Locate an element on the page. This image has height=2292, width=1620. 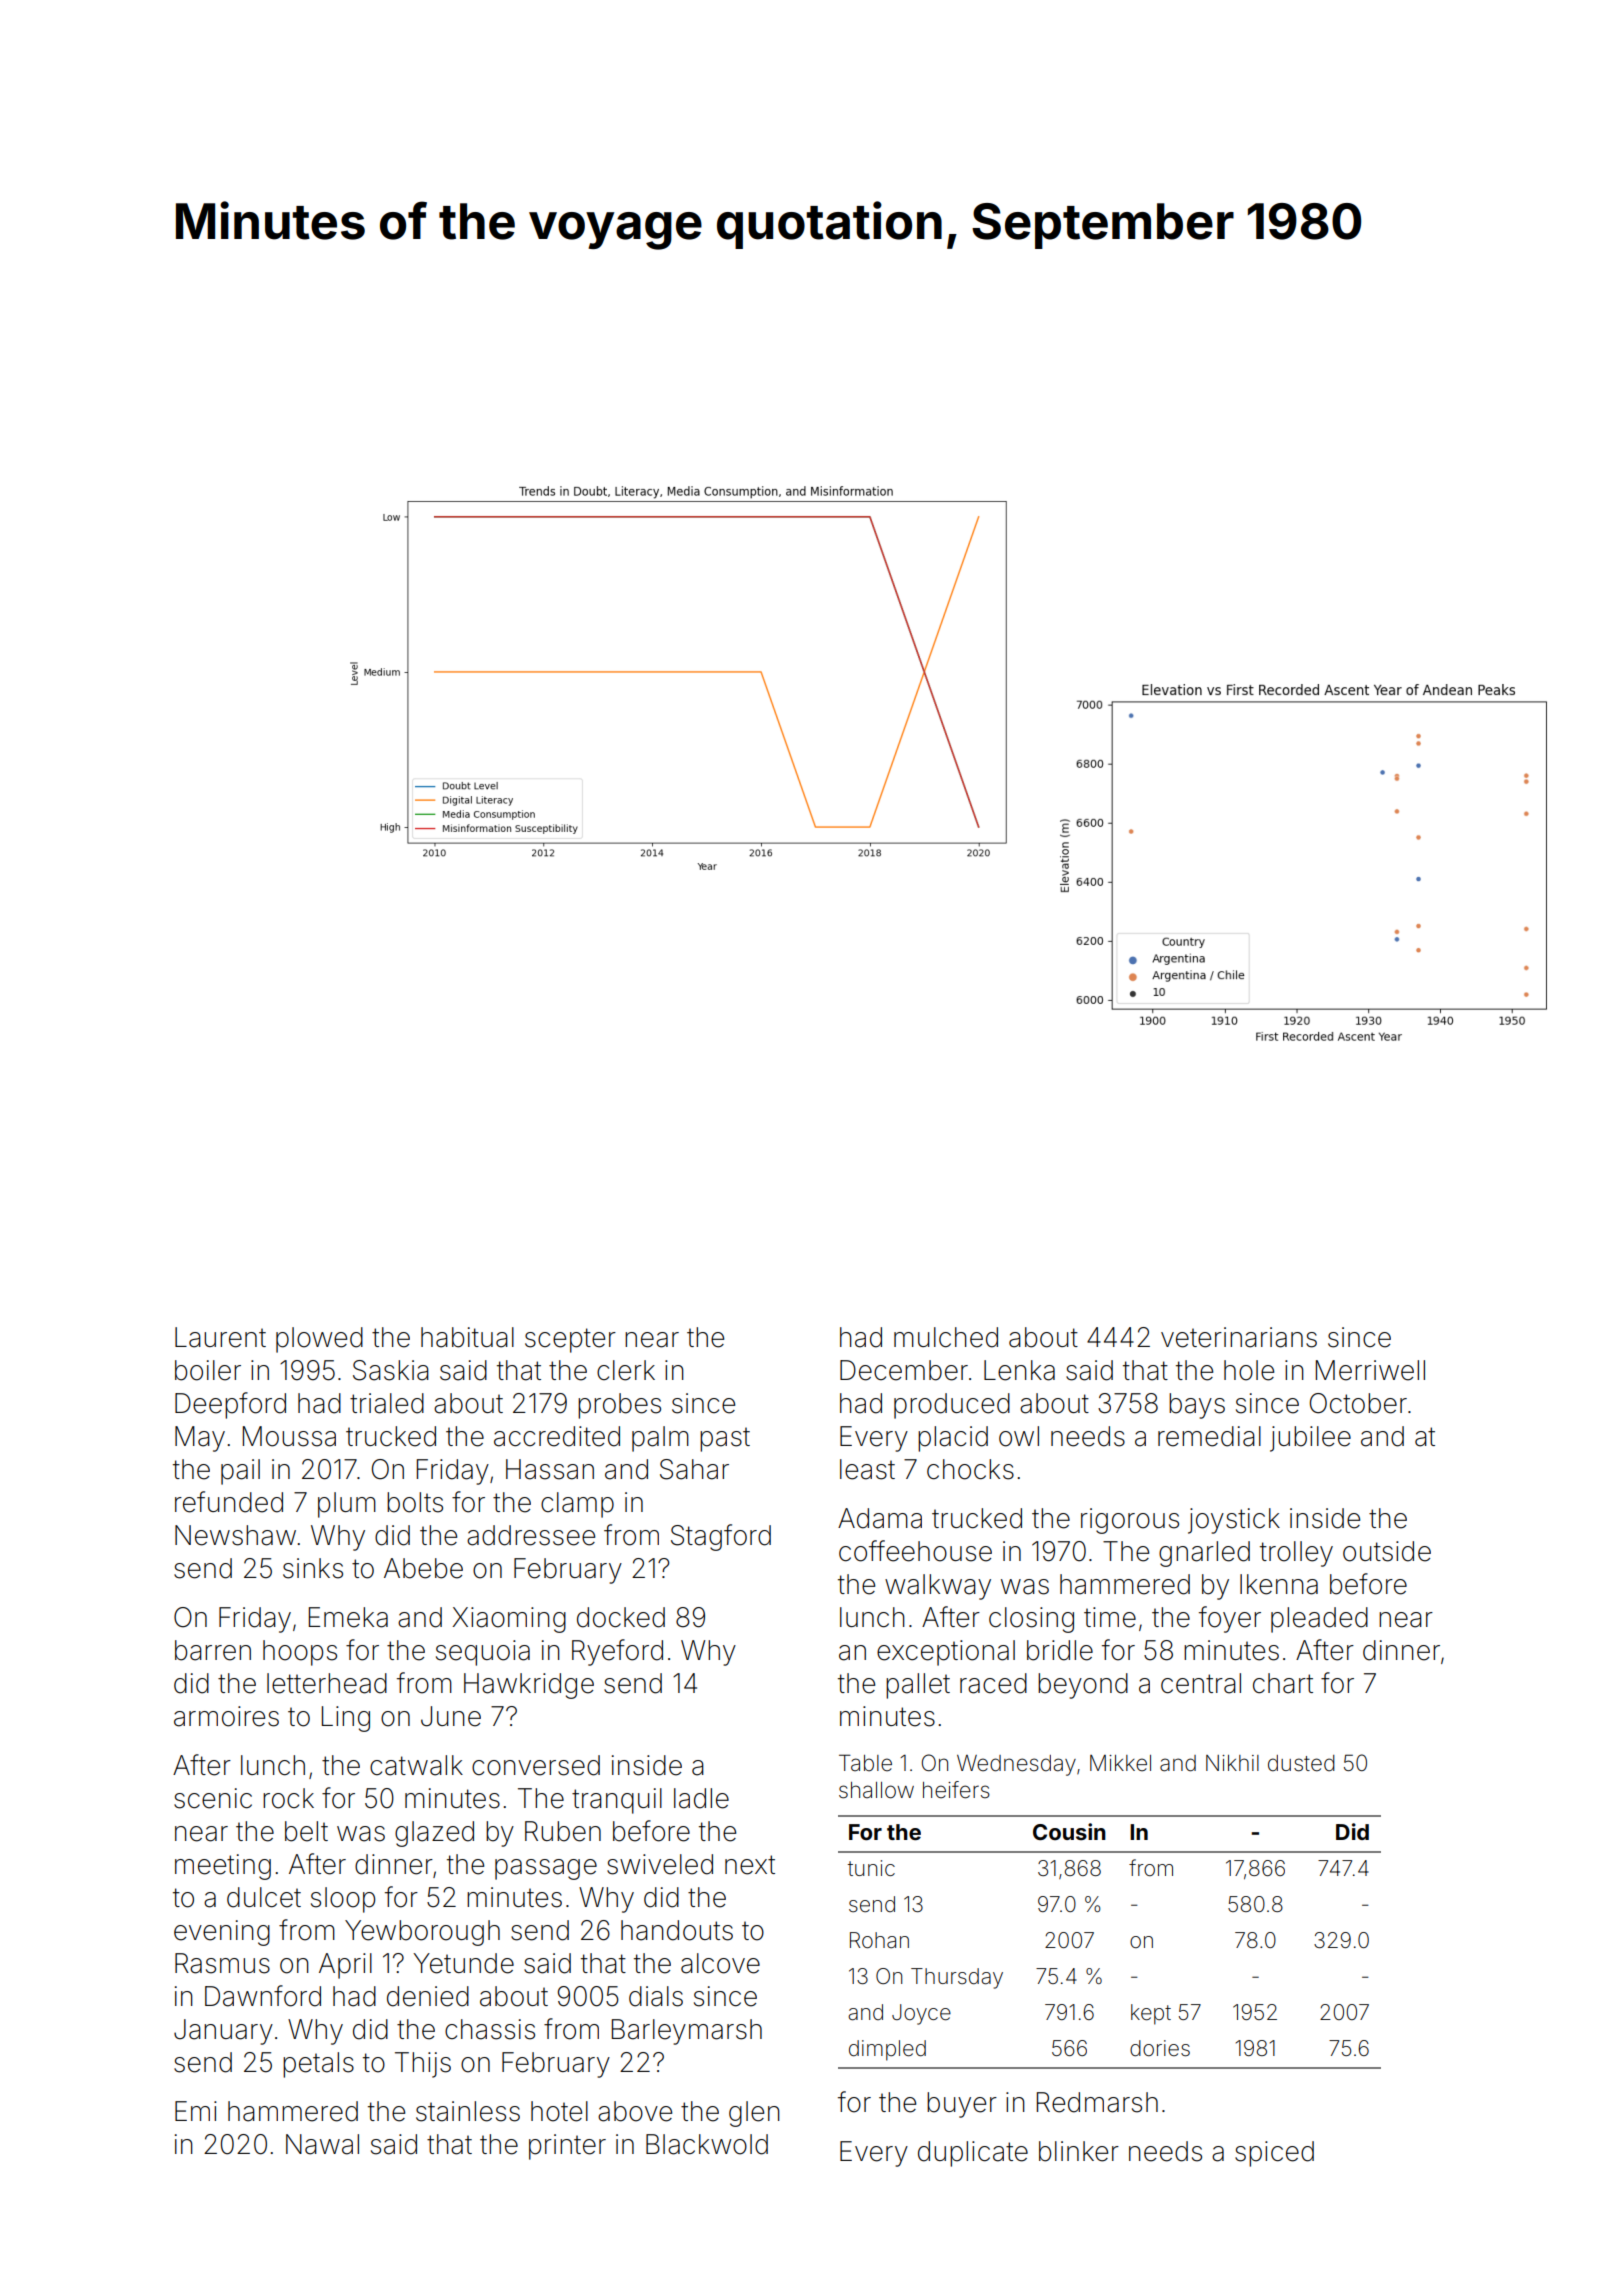
Cousin is located at coordinates (1069, 1831).
